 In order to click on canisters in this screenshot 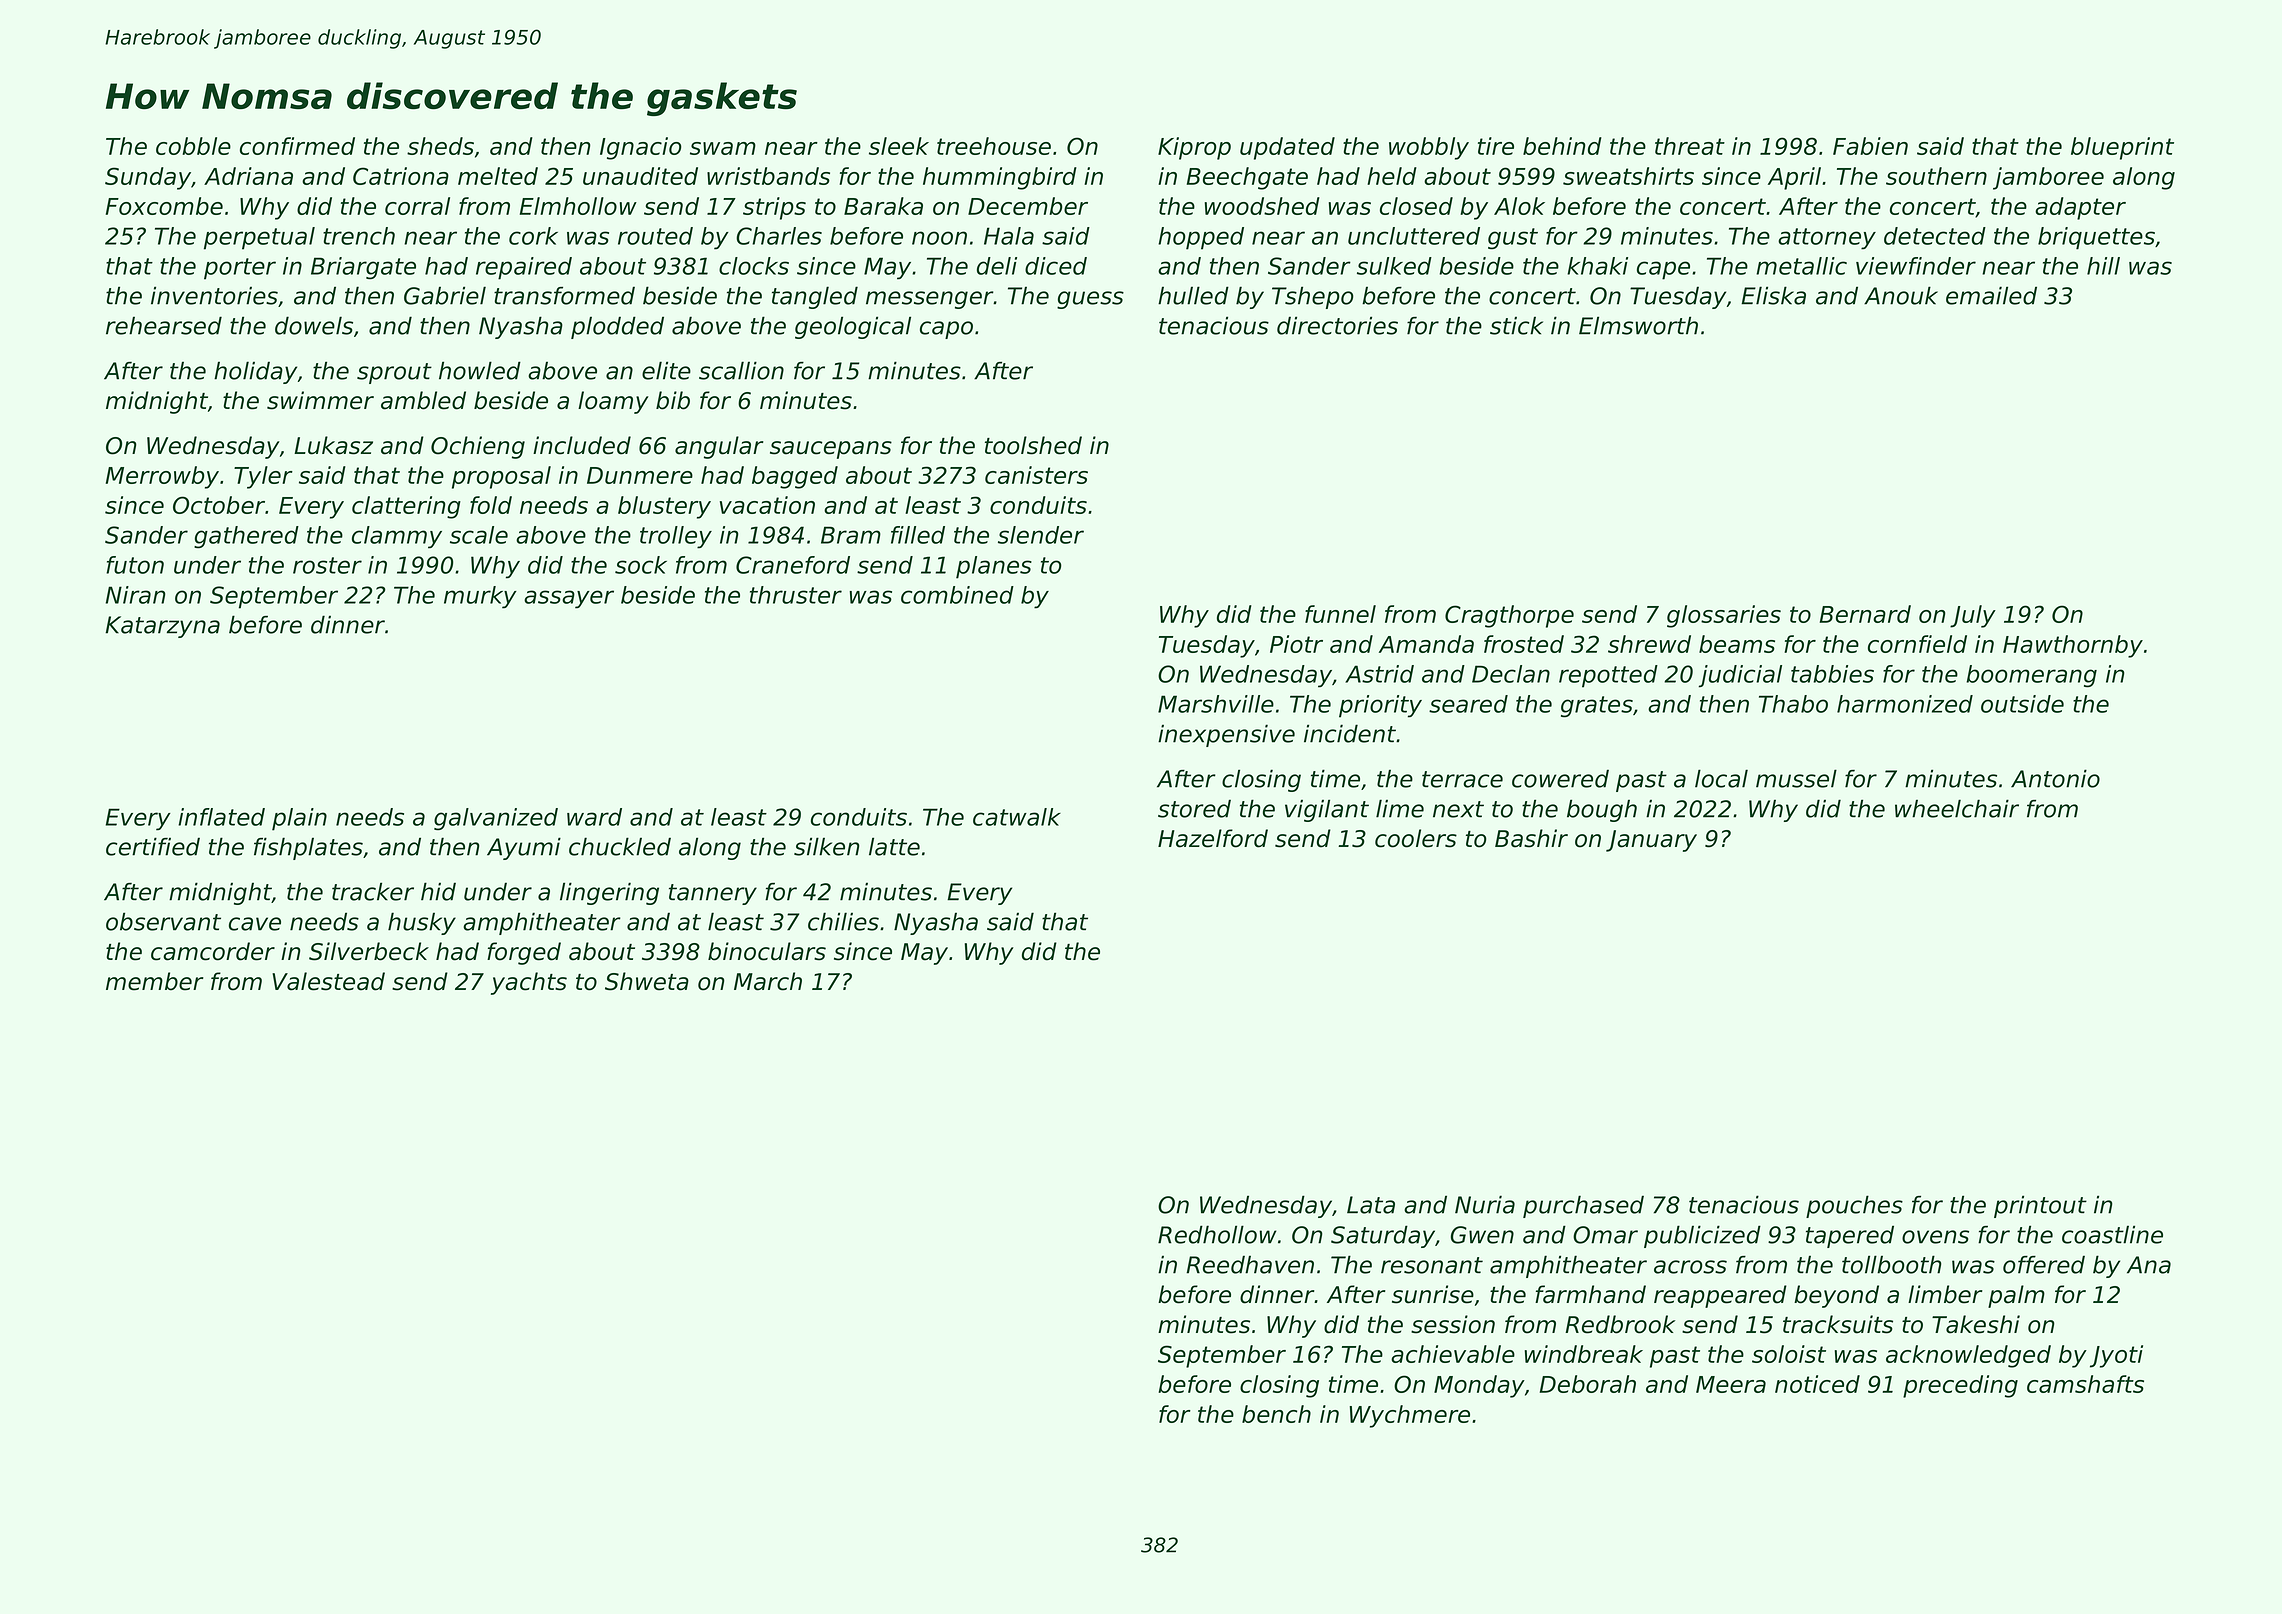, I will do `click(1036, 475)`.
